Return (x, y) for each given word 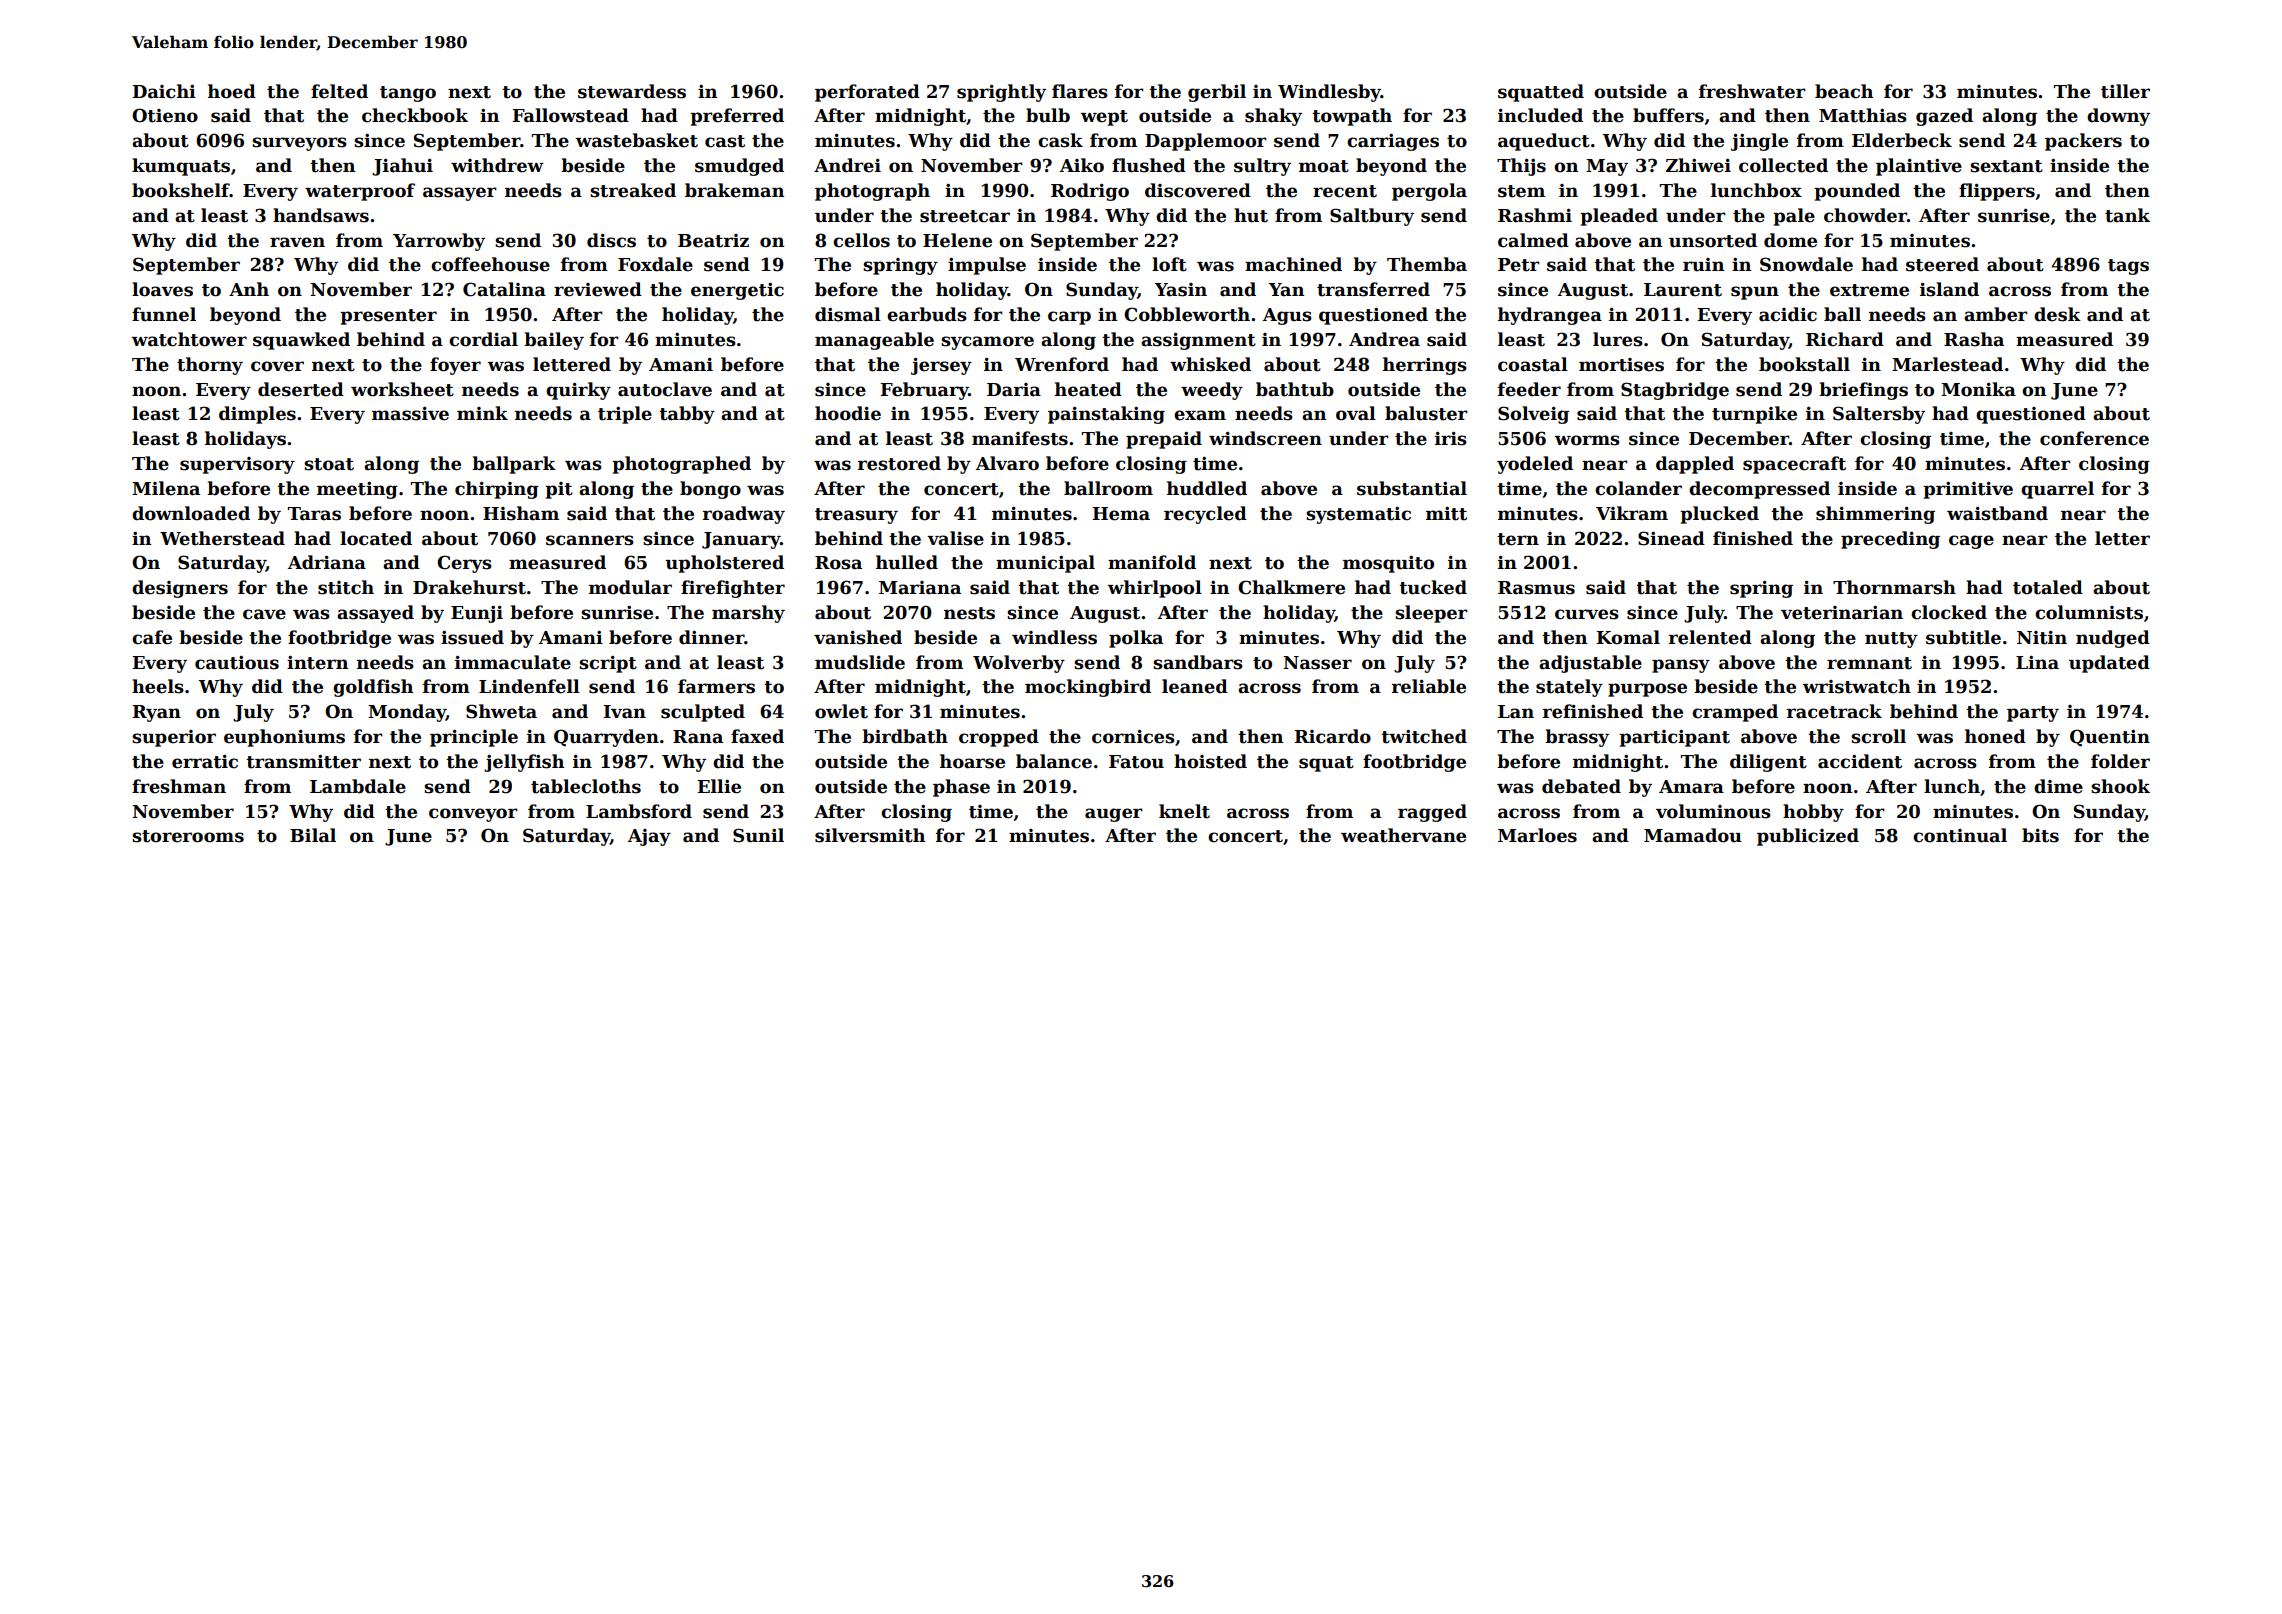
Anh (249, 289)
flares (1080, 91)
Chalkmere (1291, 587)
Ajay (649, 837)
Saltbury (1372, 217)
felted (339, 91)
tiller (2125, 91)
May (1607, 167)
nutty (1891, 640)
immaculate (513, 662)
